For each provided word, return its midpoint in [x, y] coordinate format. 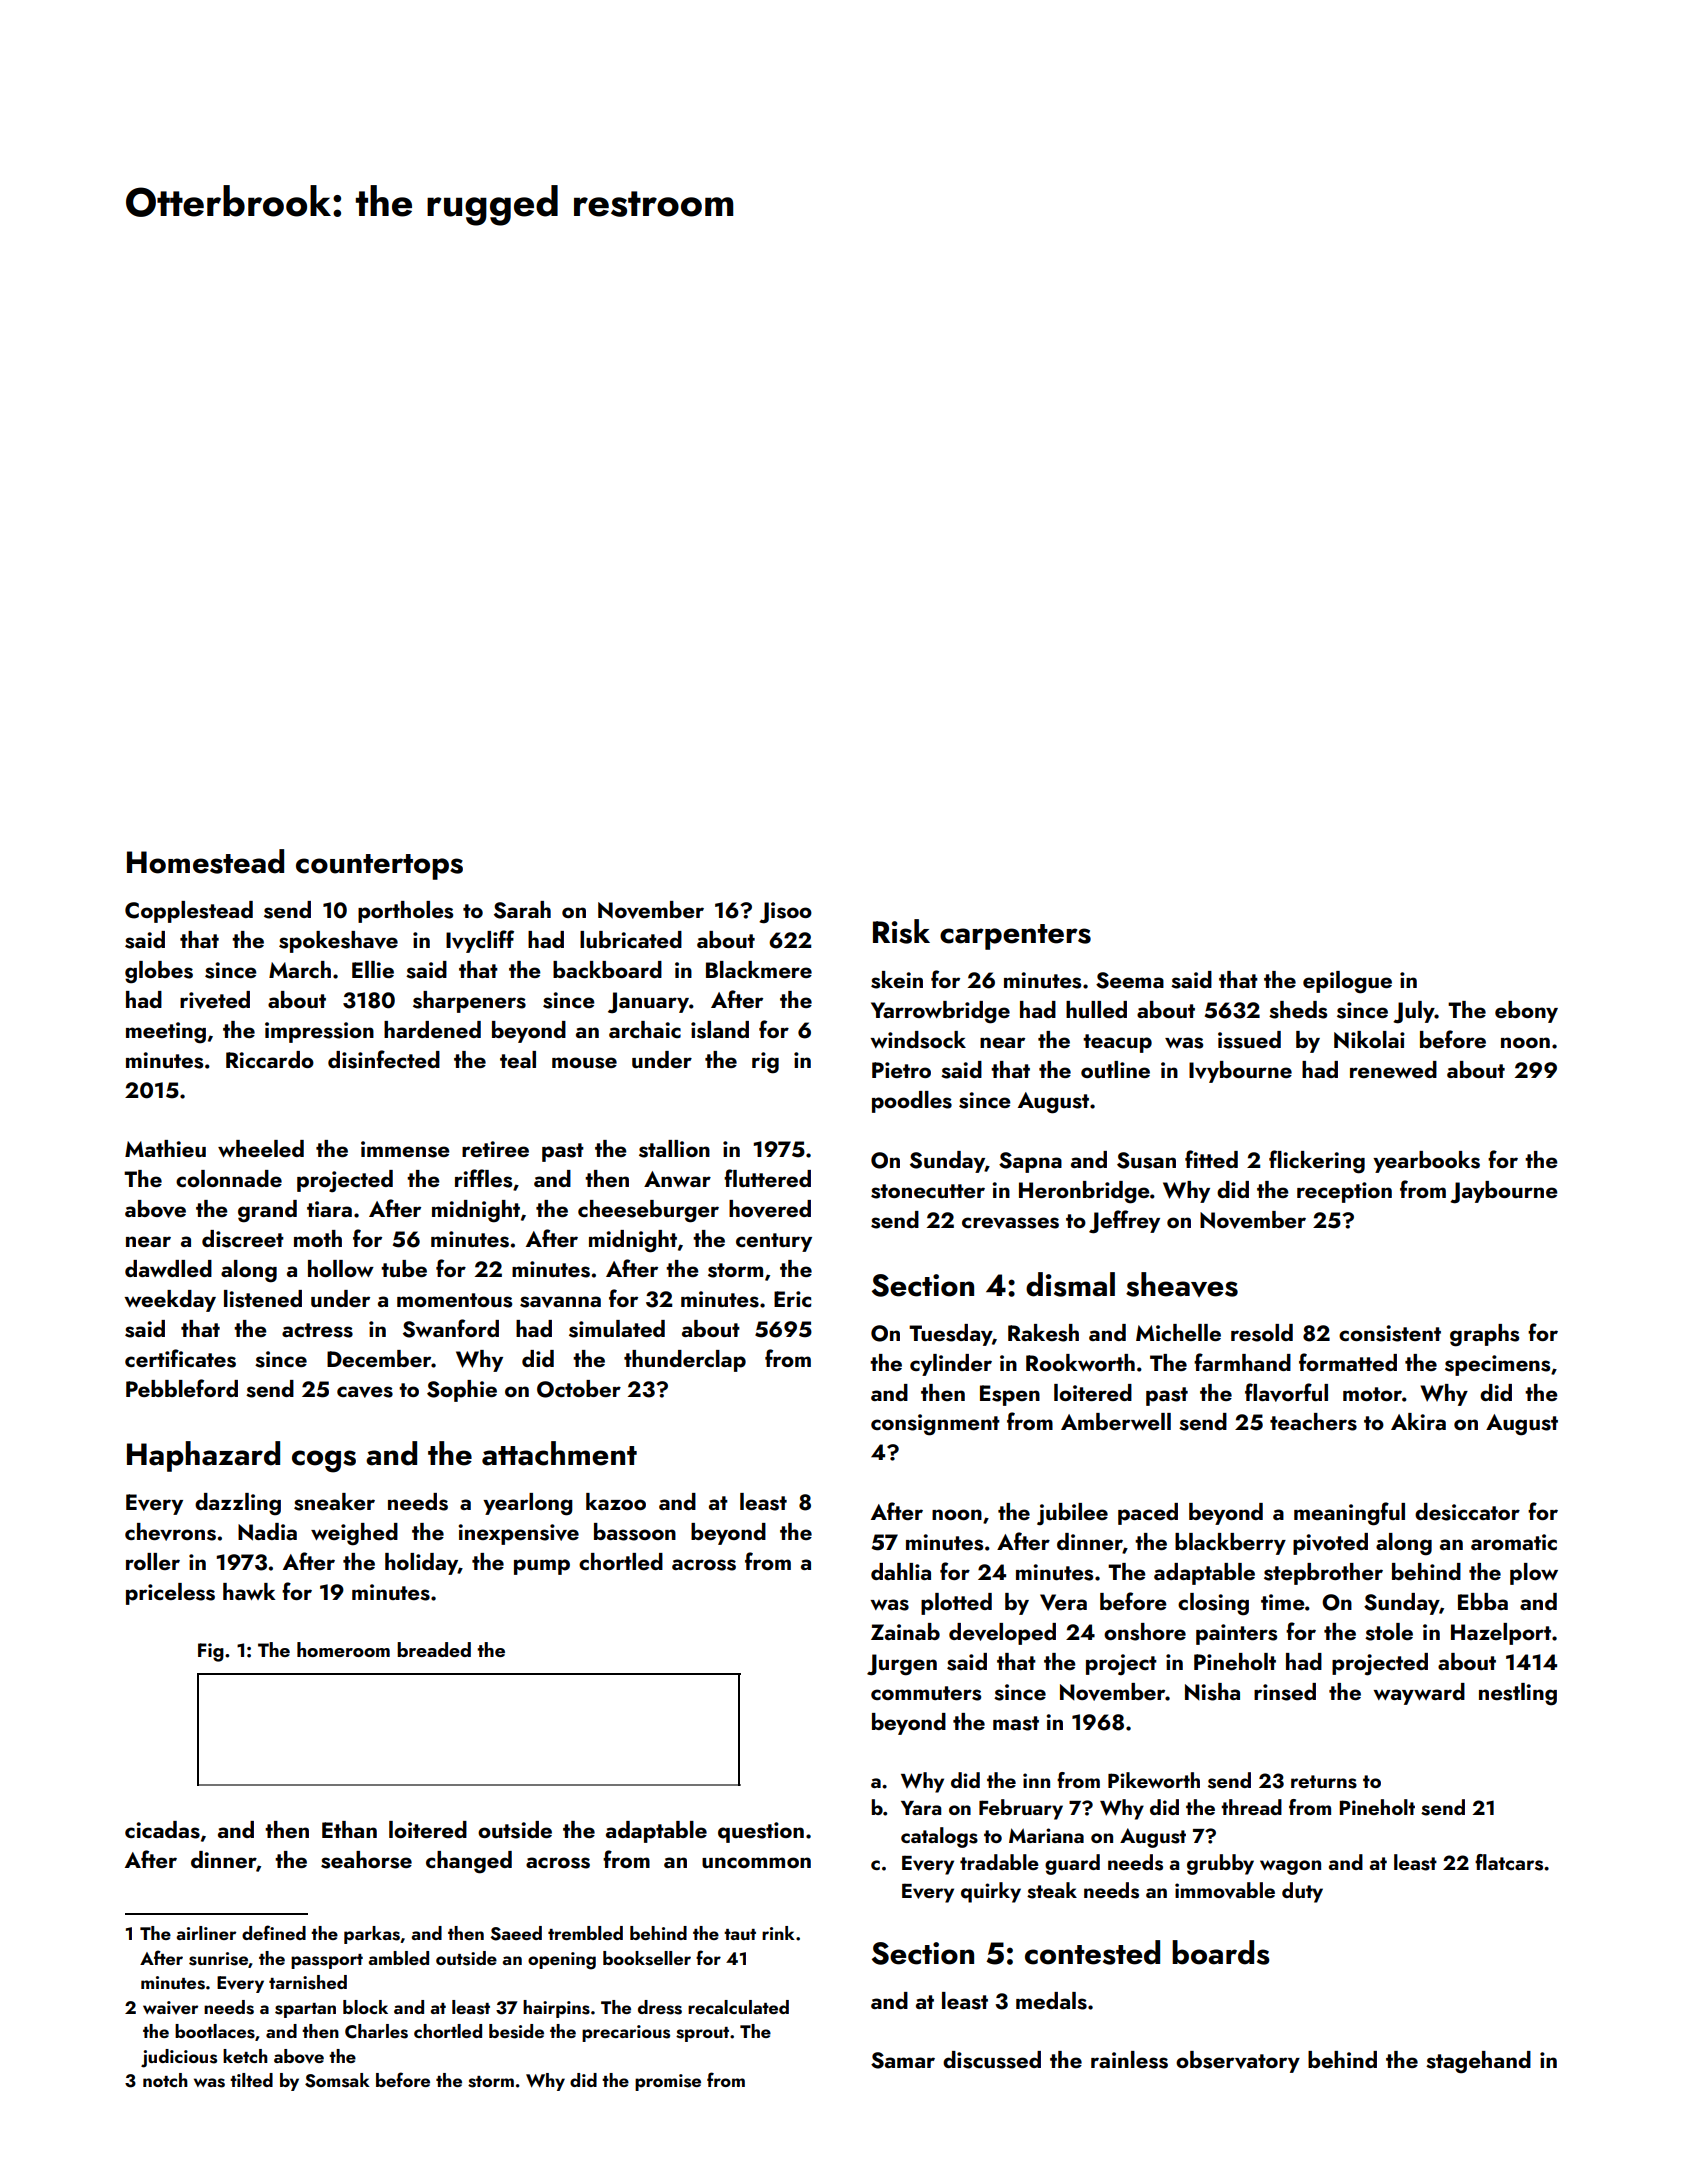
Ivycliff [480, 941]
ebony [1526, 1012]
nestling [1518, 1694]
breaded [434, 1649]
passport [327, 1961]
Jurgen [902, 1665]
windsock [918, 1040]
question [761, 1832]
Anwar [677, 1179]
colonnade [229, 1178]
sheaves [1182, 1284]
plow [1534, 1574]
